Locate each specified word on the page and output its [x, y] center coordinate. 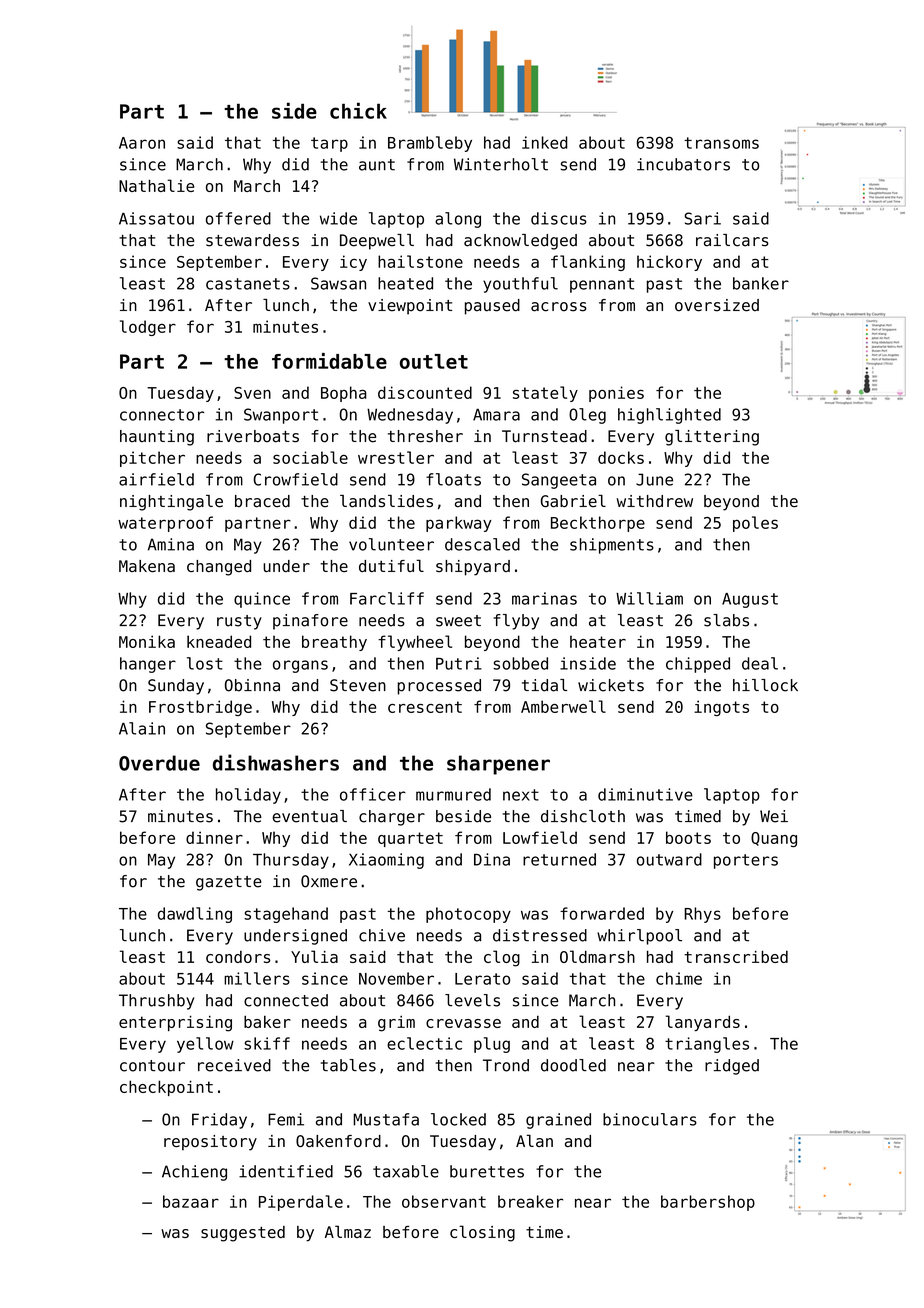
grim [396, 1024]
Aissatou [156, 218]
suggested [243, 1234]
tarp [329, 144]
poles [755, 524]
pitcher [152, 459]
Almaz [348, 1231]
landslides [386, 501]
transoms [721, 143]
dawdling [195, 915]
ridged [732, 1067]
